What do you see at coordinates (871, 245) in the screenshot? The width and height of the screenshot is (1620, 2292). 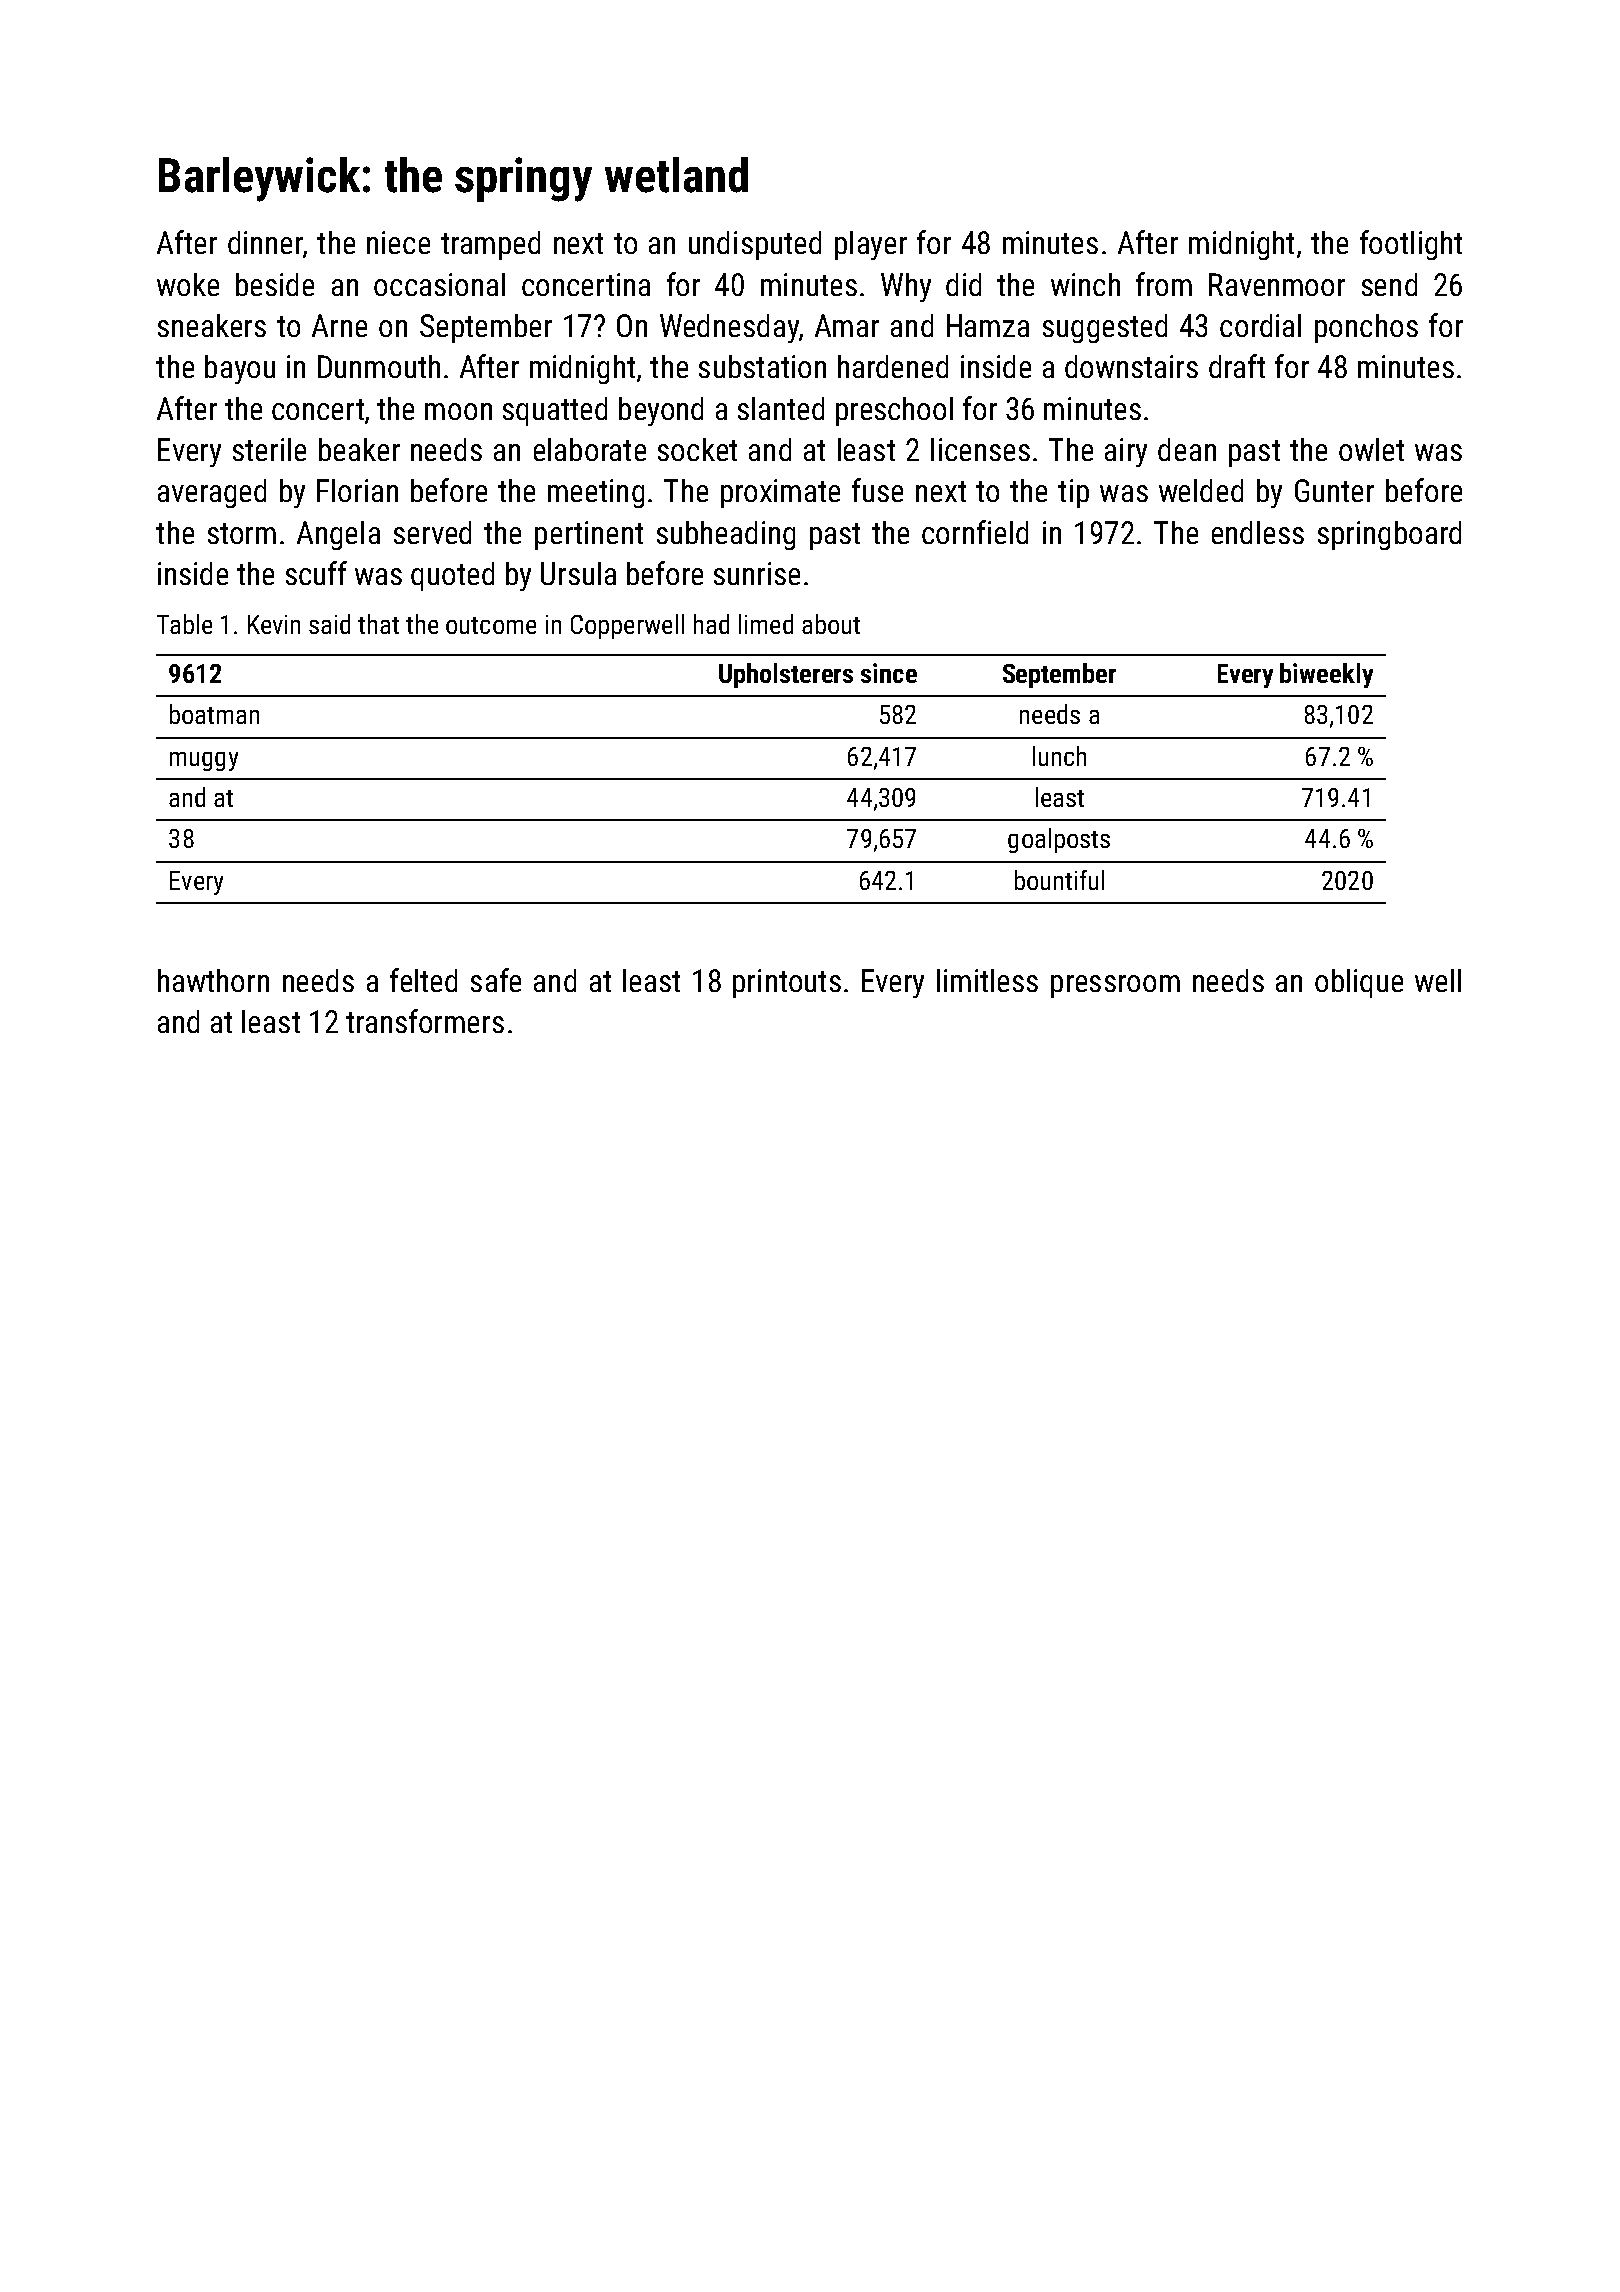 I see `player` at bounding box center [871, 245].
